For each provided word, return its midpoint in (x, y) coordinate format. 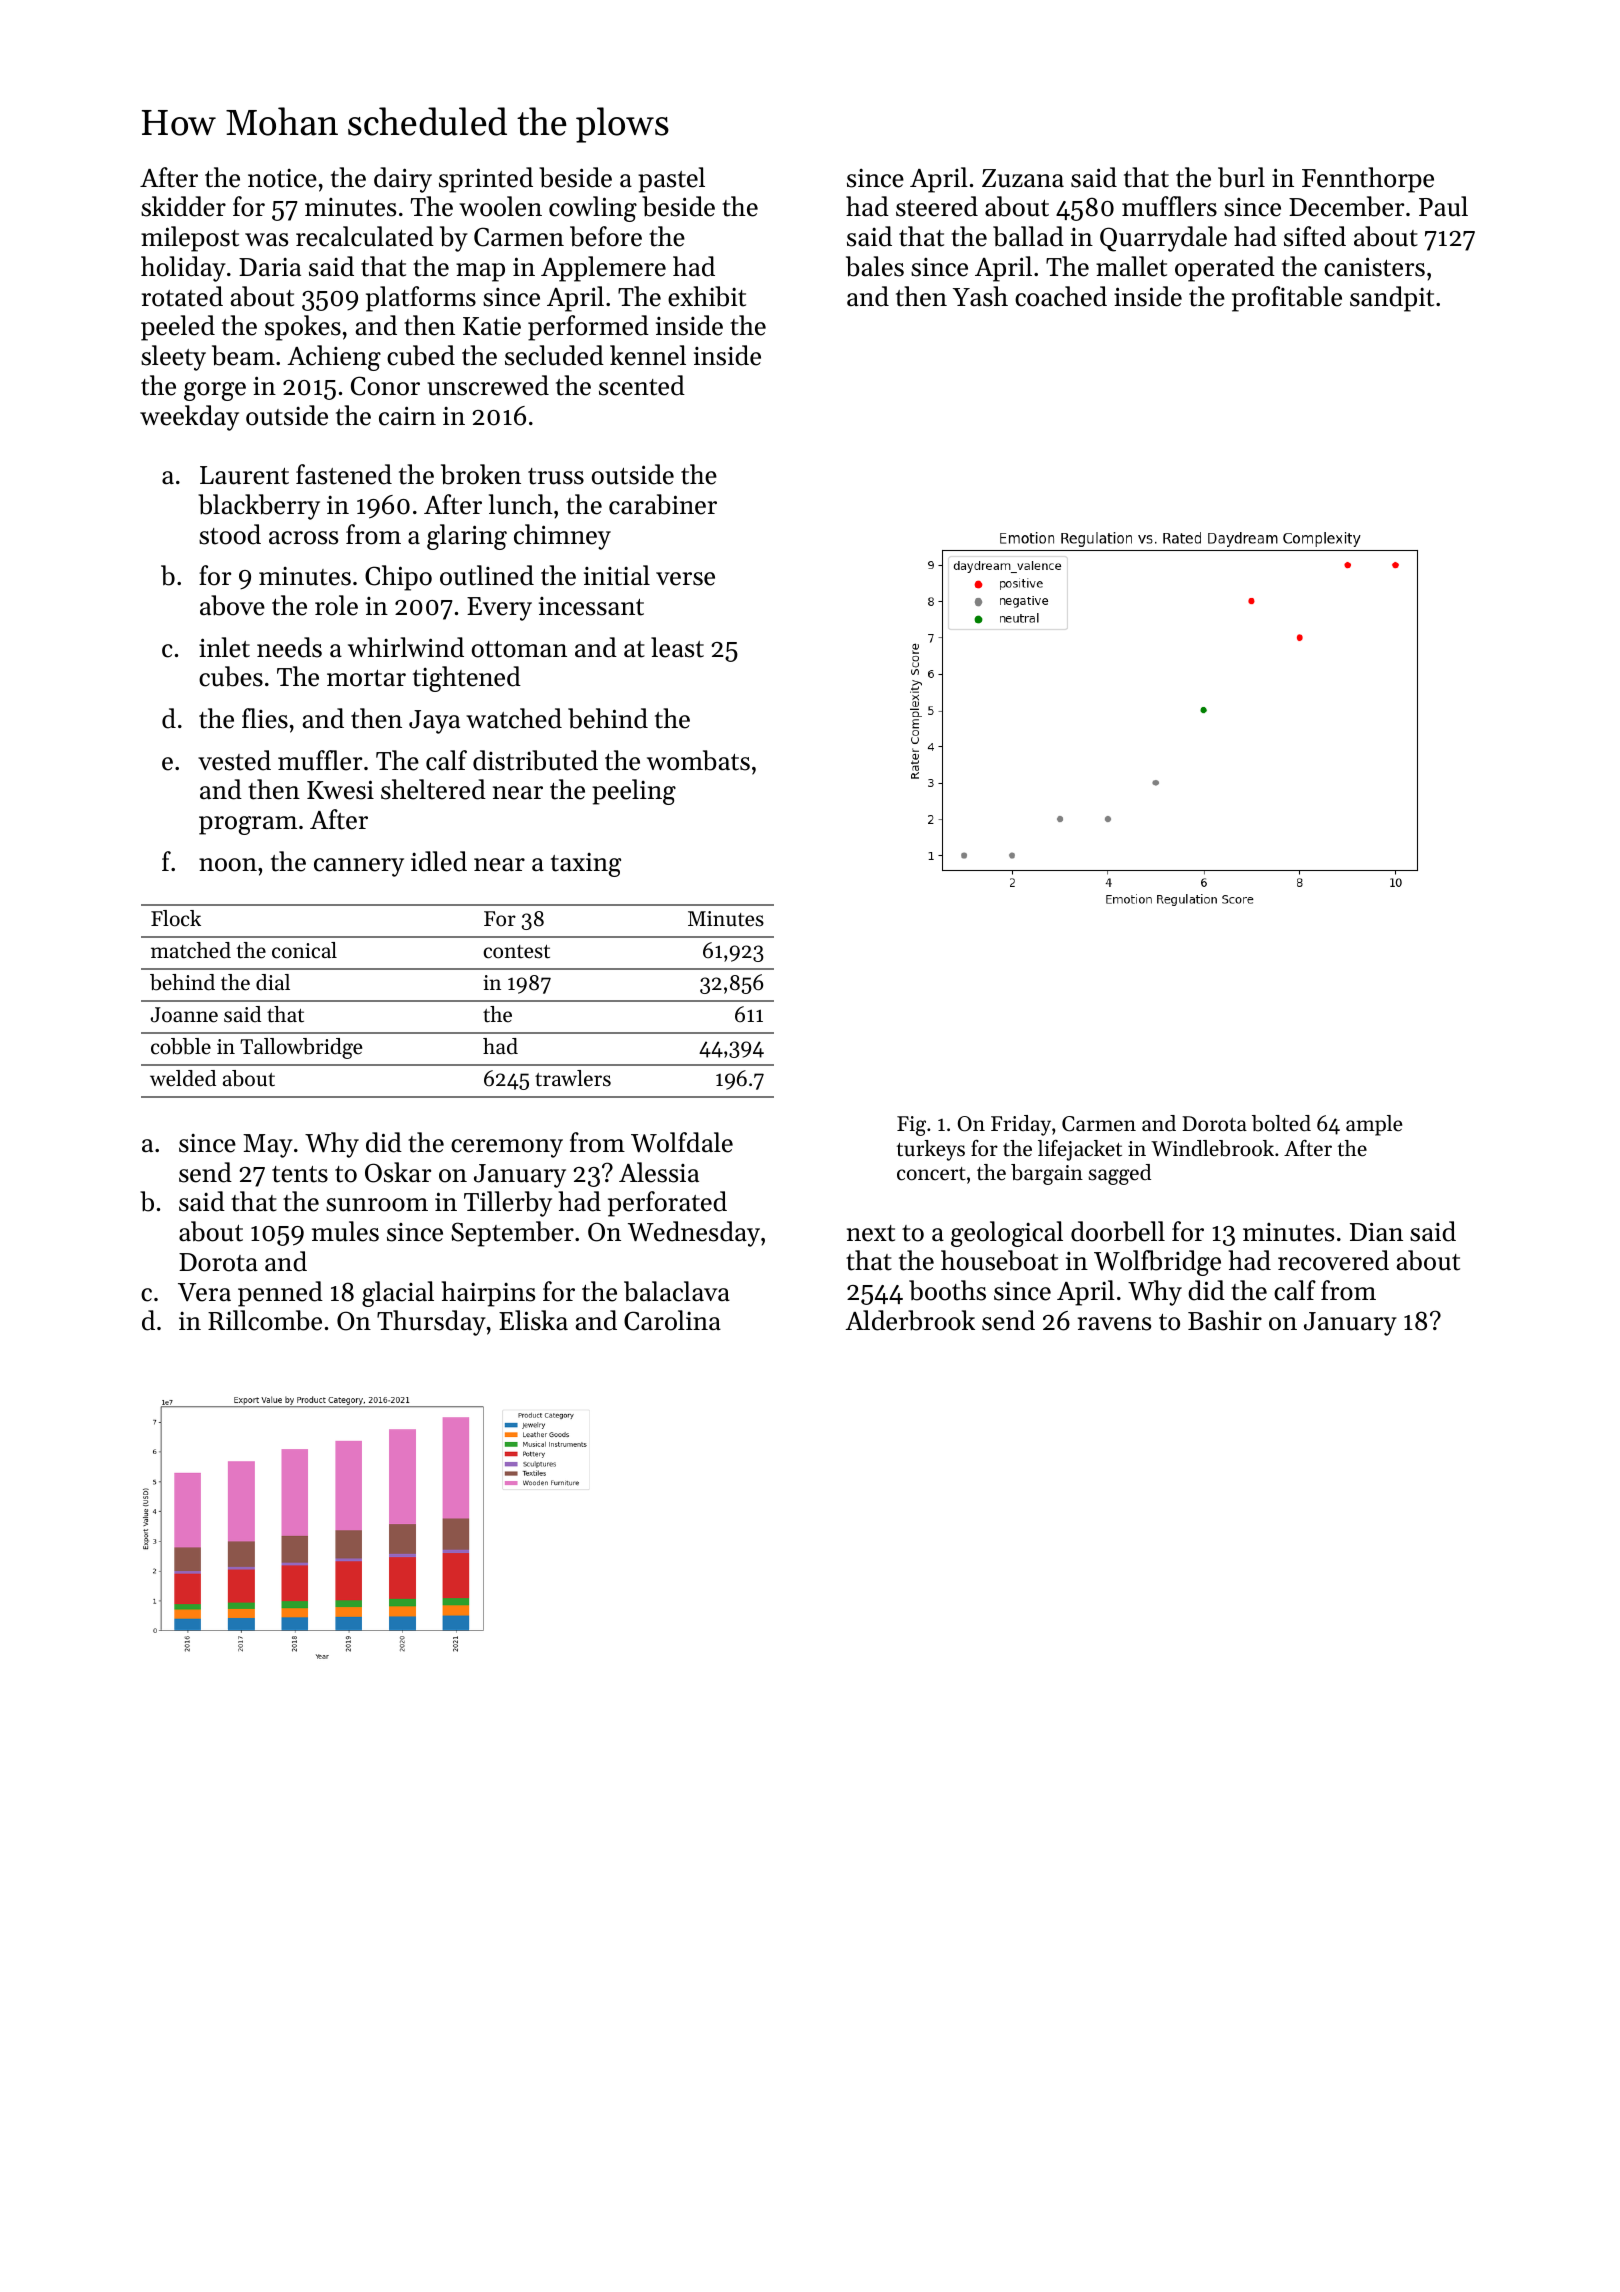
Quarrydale (1163, 239)
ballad (1028, 236)
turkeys (931, 1150)
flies (265, 718)
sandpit (1392, 299)
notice (282, 178)
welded (183, 1078)
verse (685, 579)
